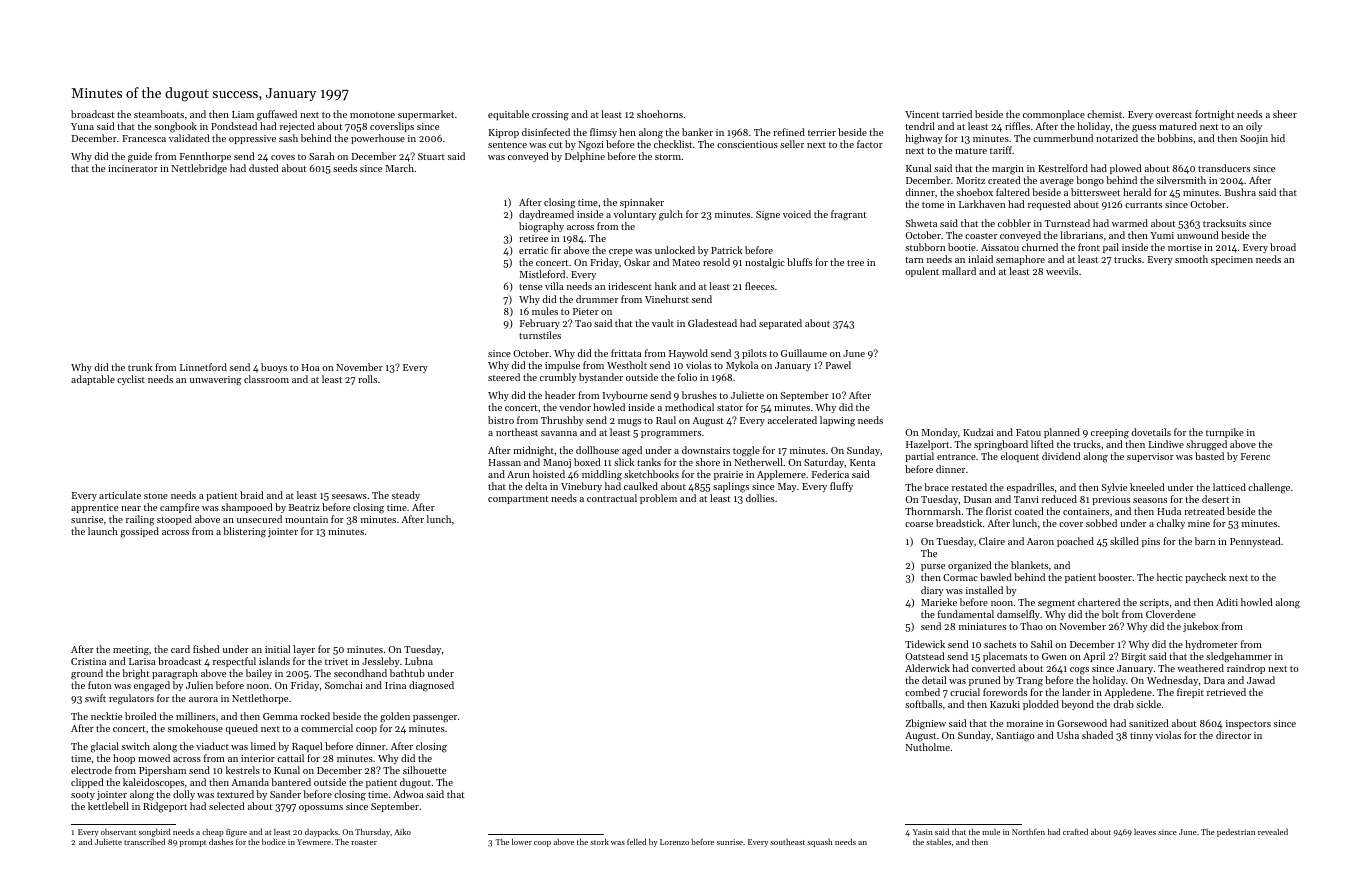  What do you see at coordinates (1240, 192) in the page?
I see `Bushra` at bounding box center [1240, 192].
